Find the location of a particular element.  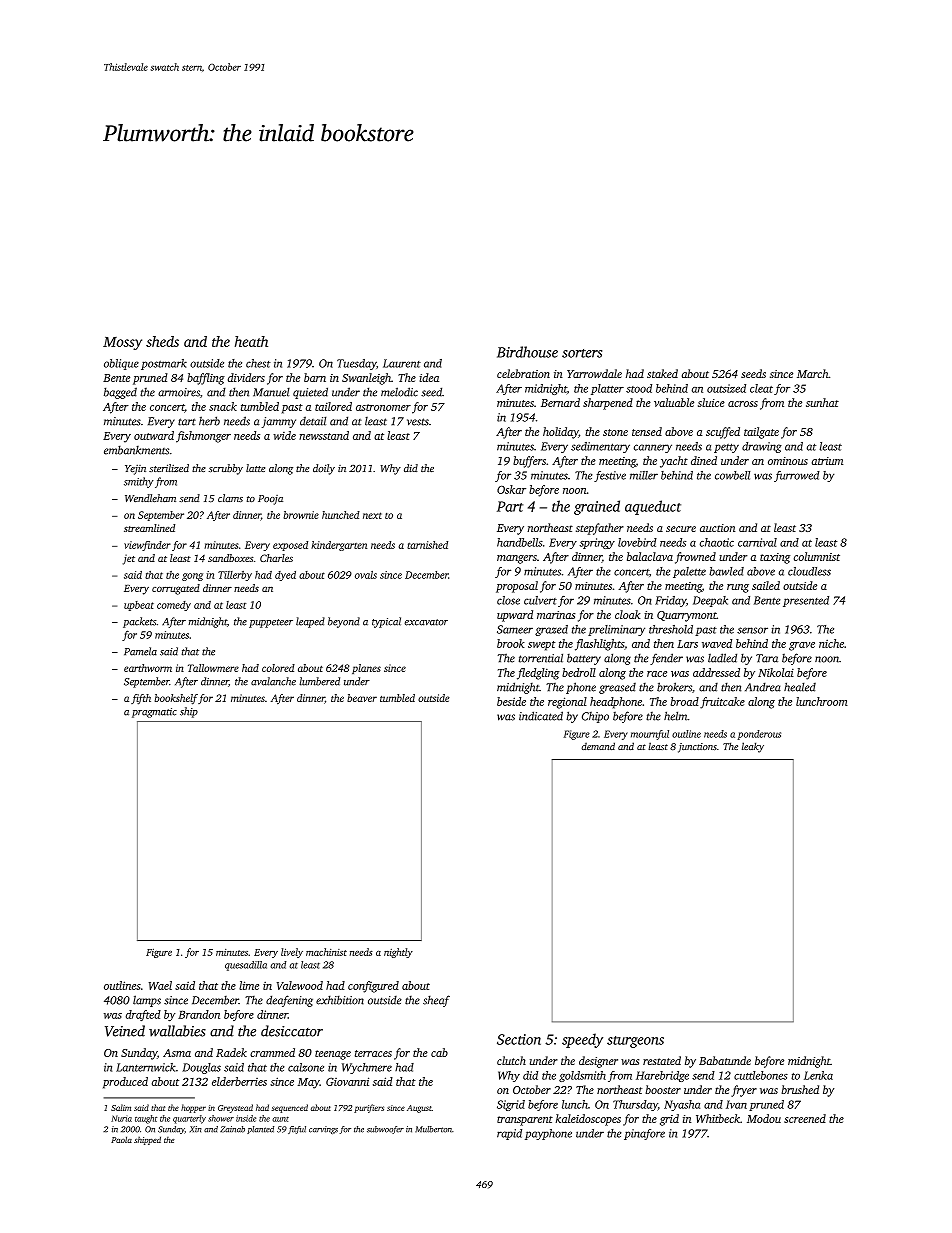

ominous is located at coordinates (788, 461).
